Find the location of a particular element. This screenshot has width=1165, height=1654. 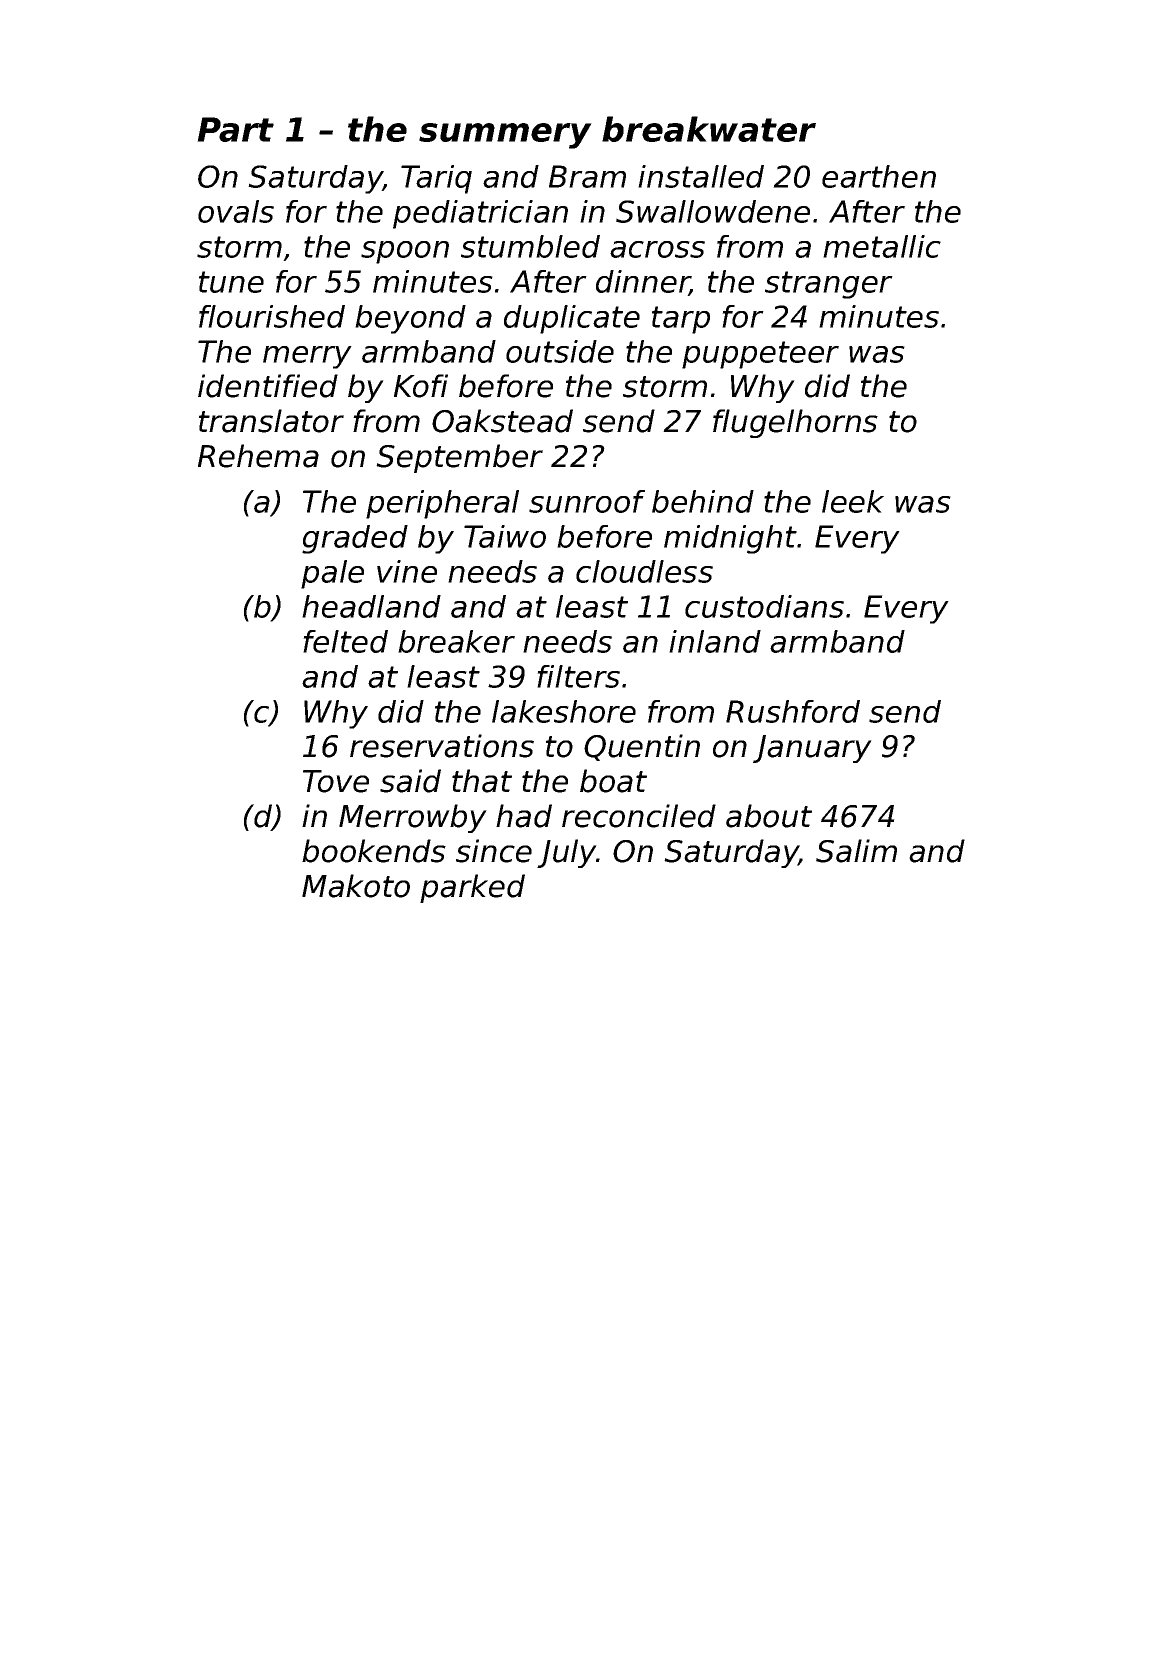

Tove is located at coordinates (336, 781).
